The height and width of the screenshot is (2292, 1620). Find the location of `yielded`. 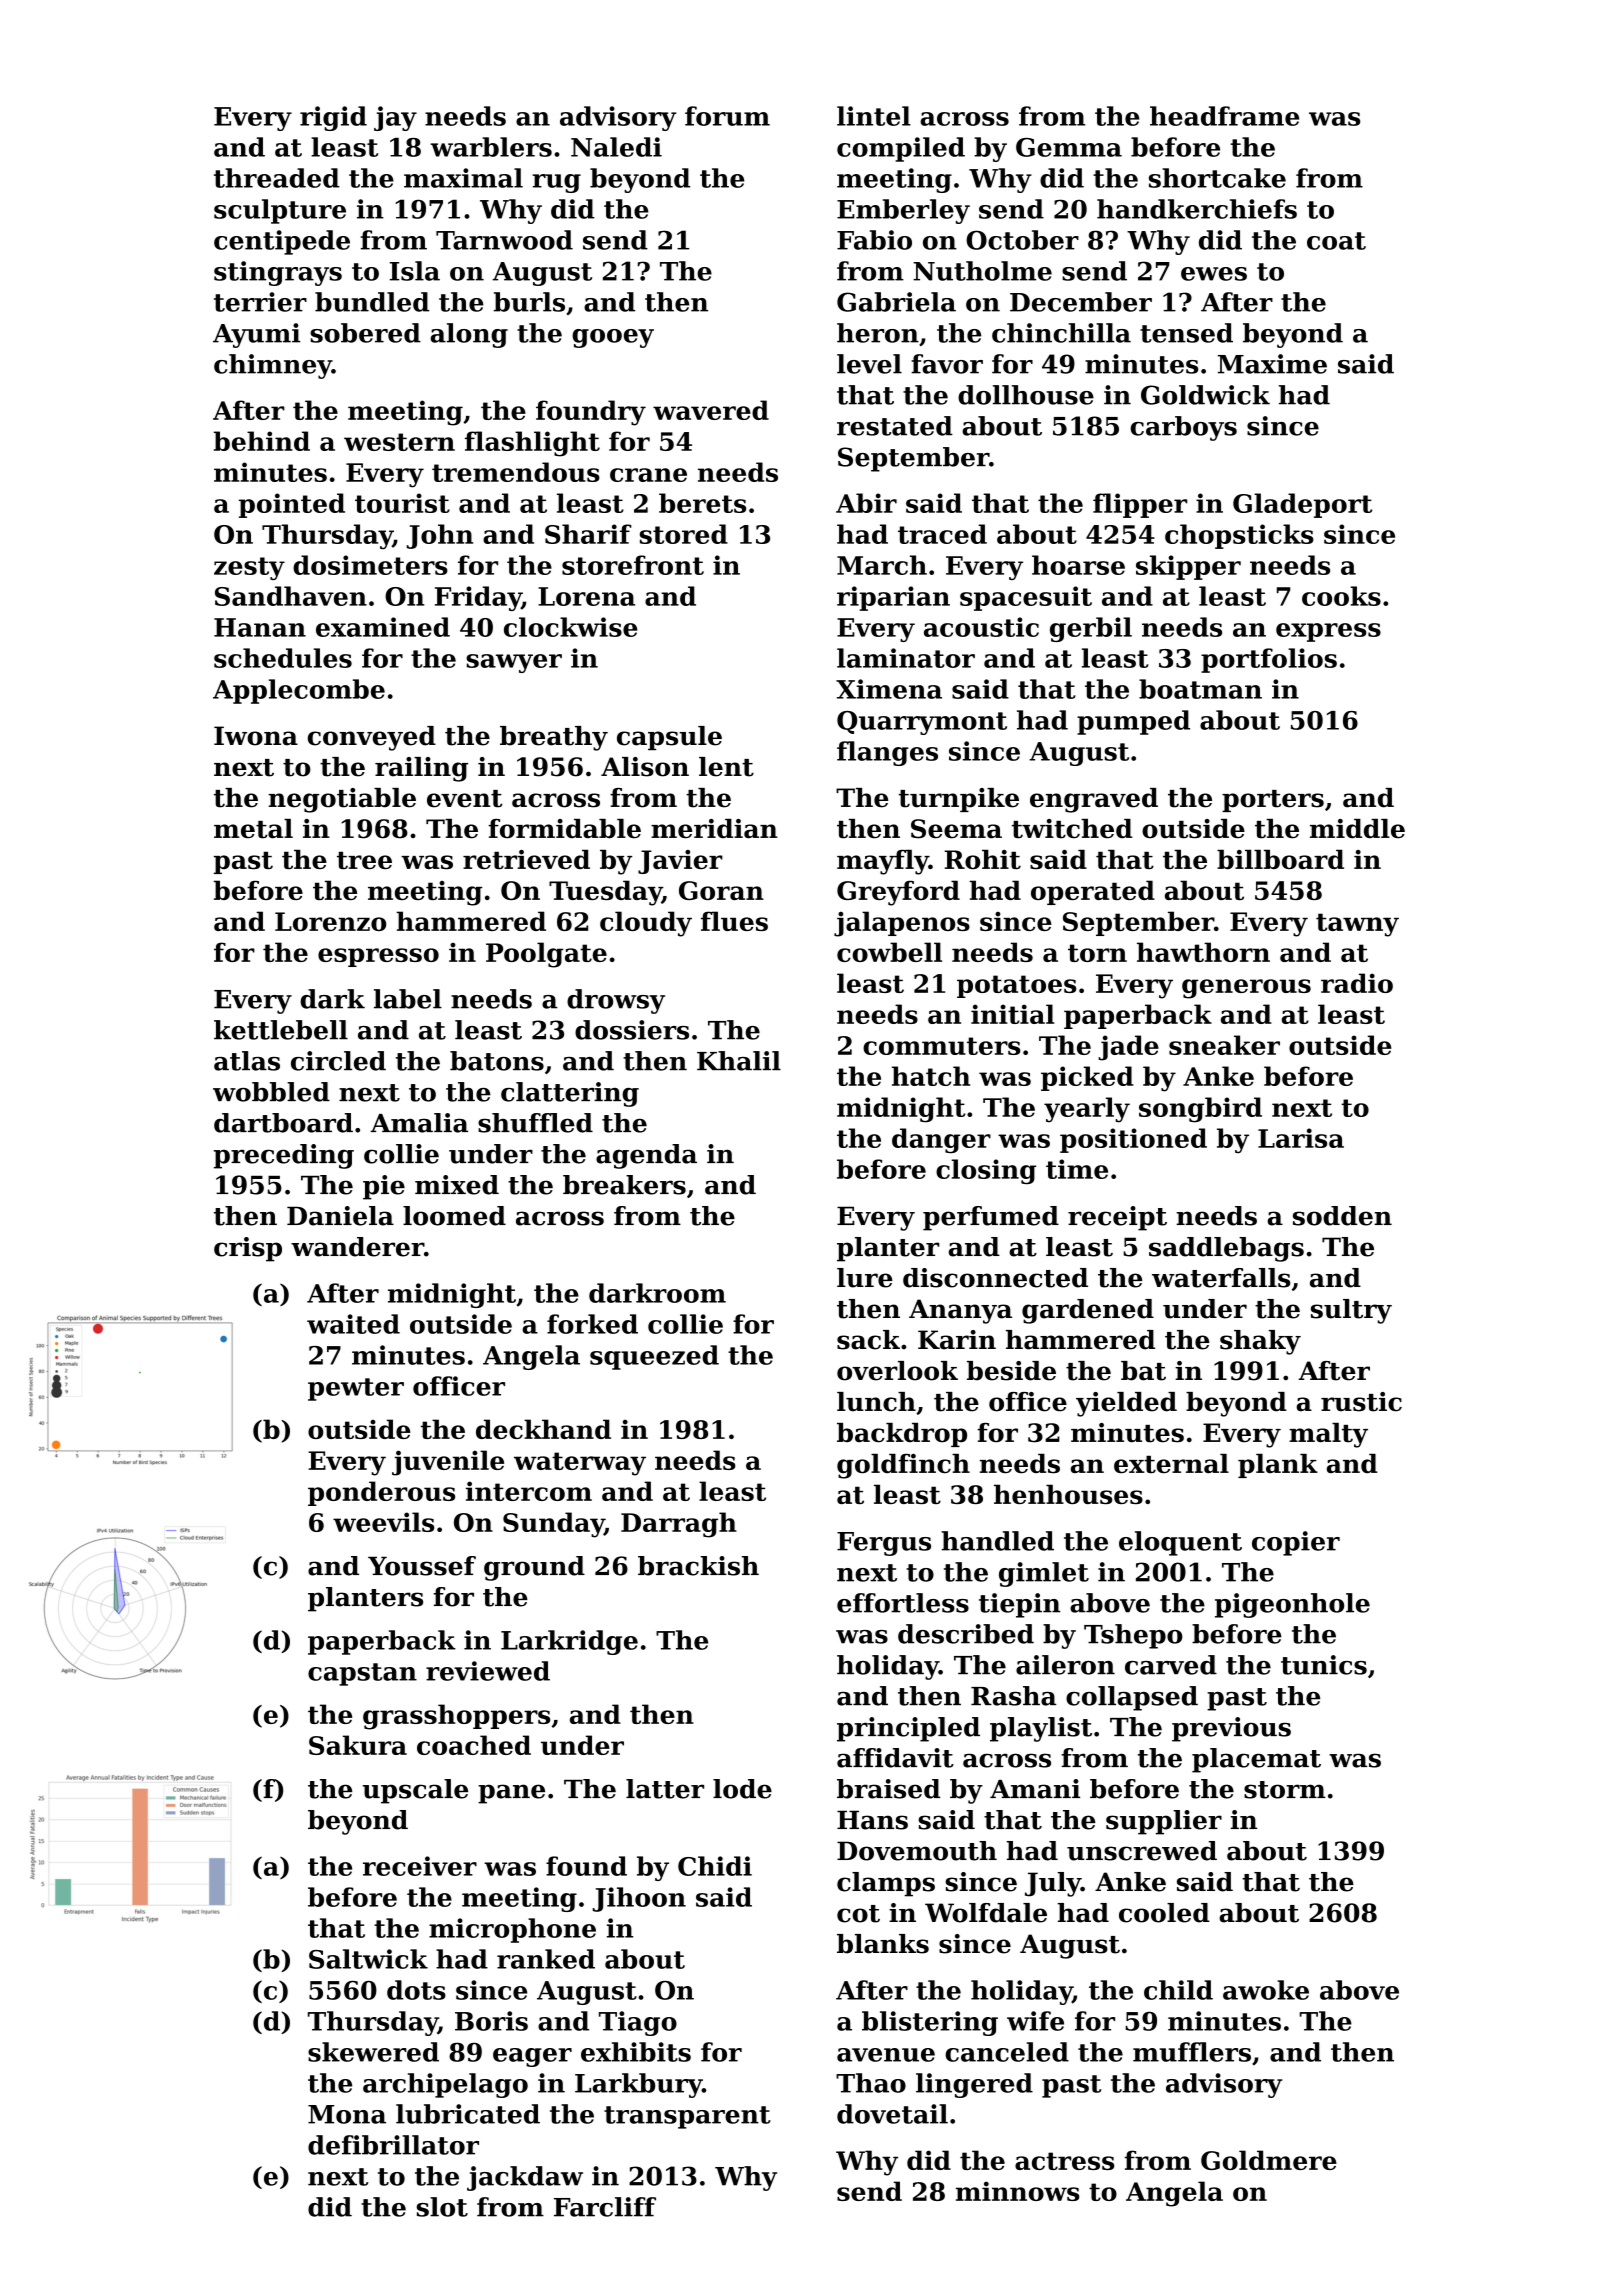

yielded is located at coordinates (1126, 1404).
